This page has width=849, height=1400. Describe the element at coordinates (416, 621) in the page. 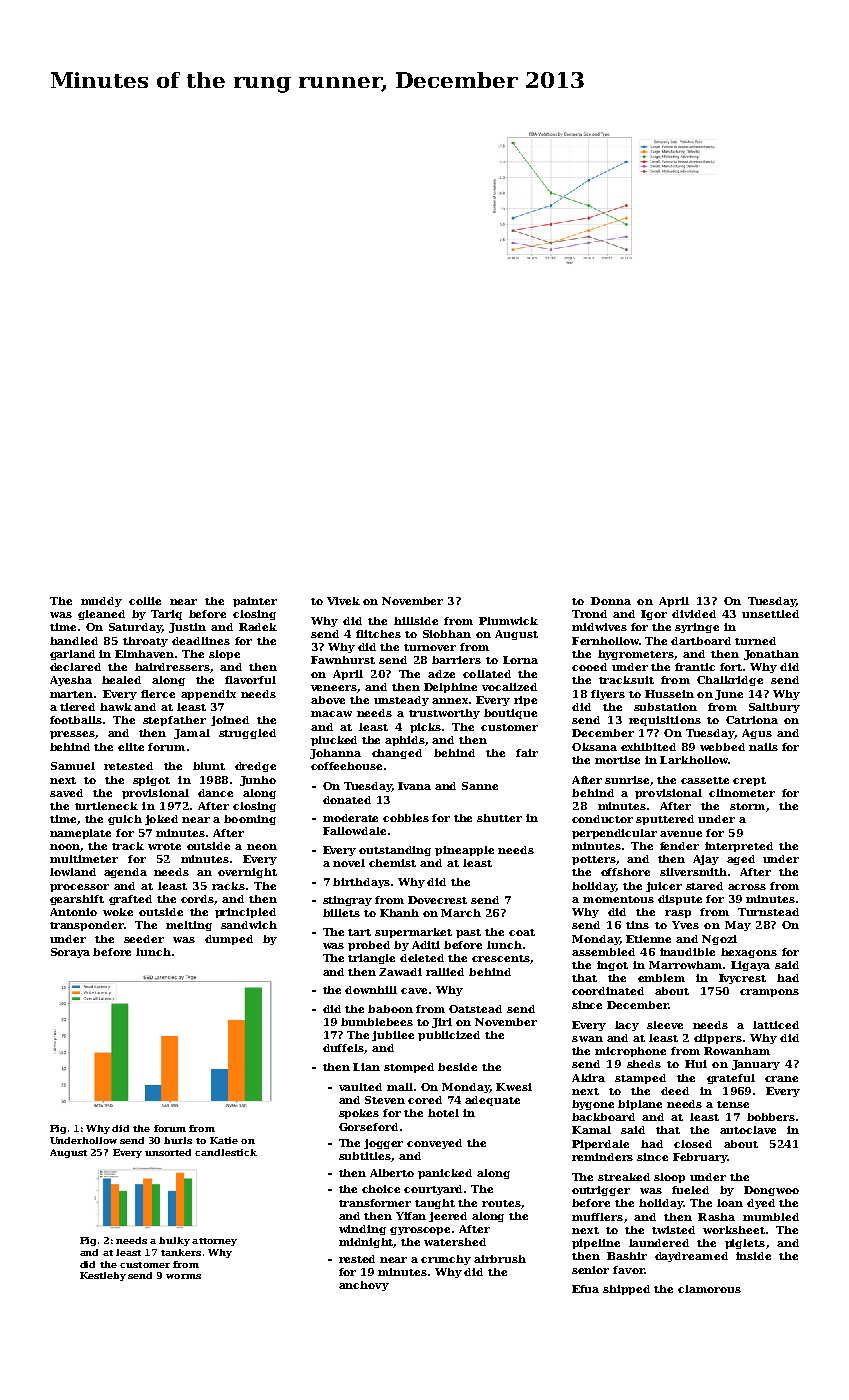

I see `hillside` at that location.
